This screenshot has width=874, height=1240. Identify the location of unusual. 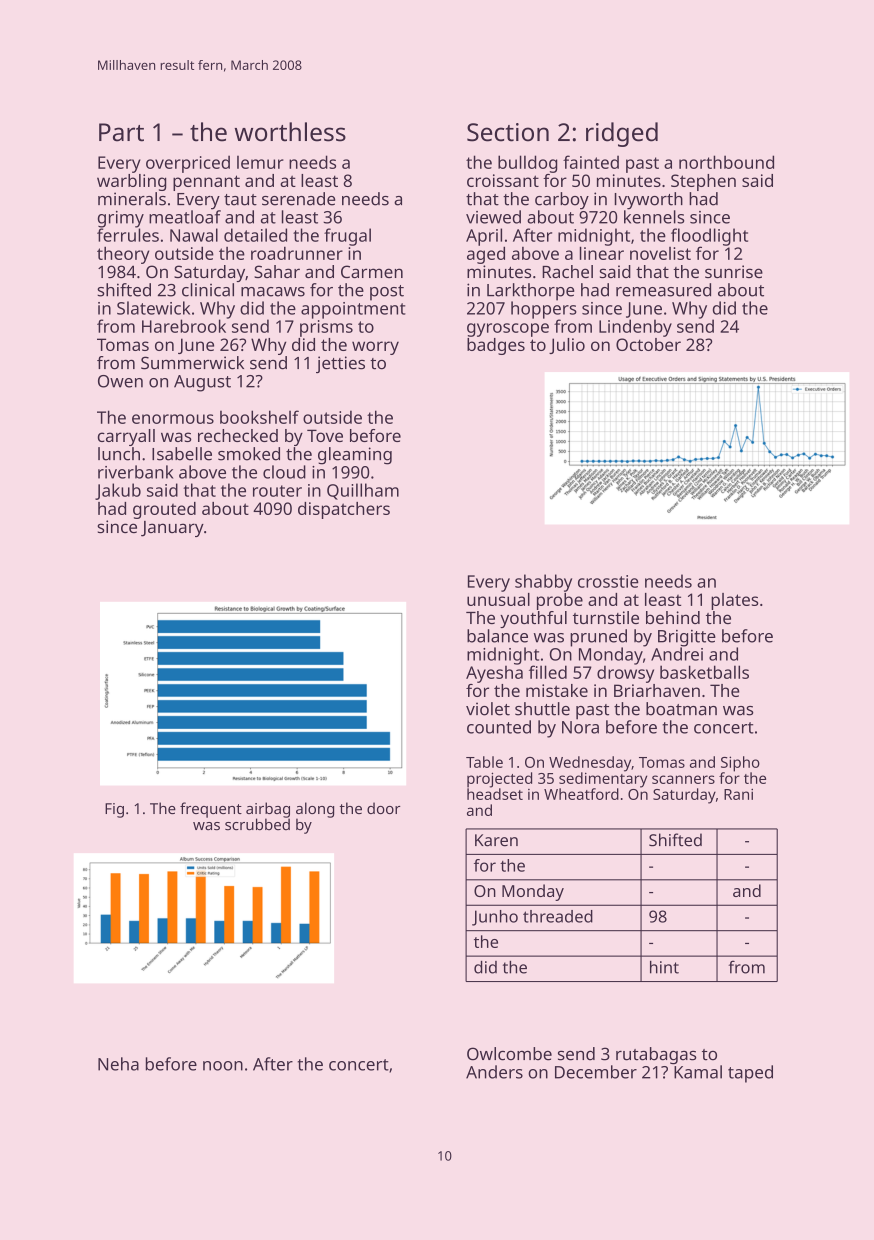
(498, 599).
